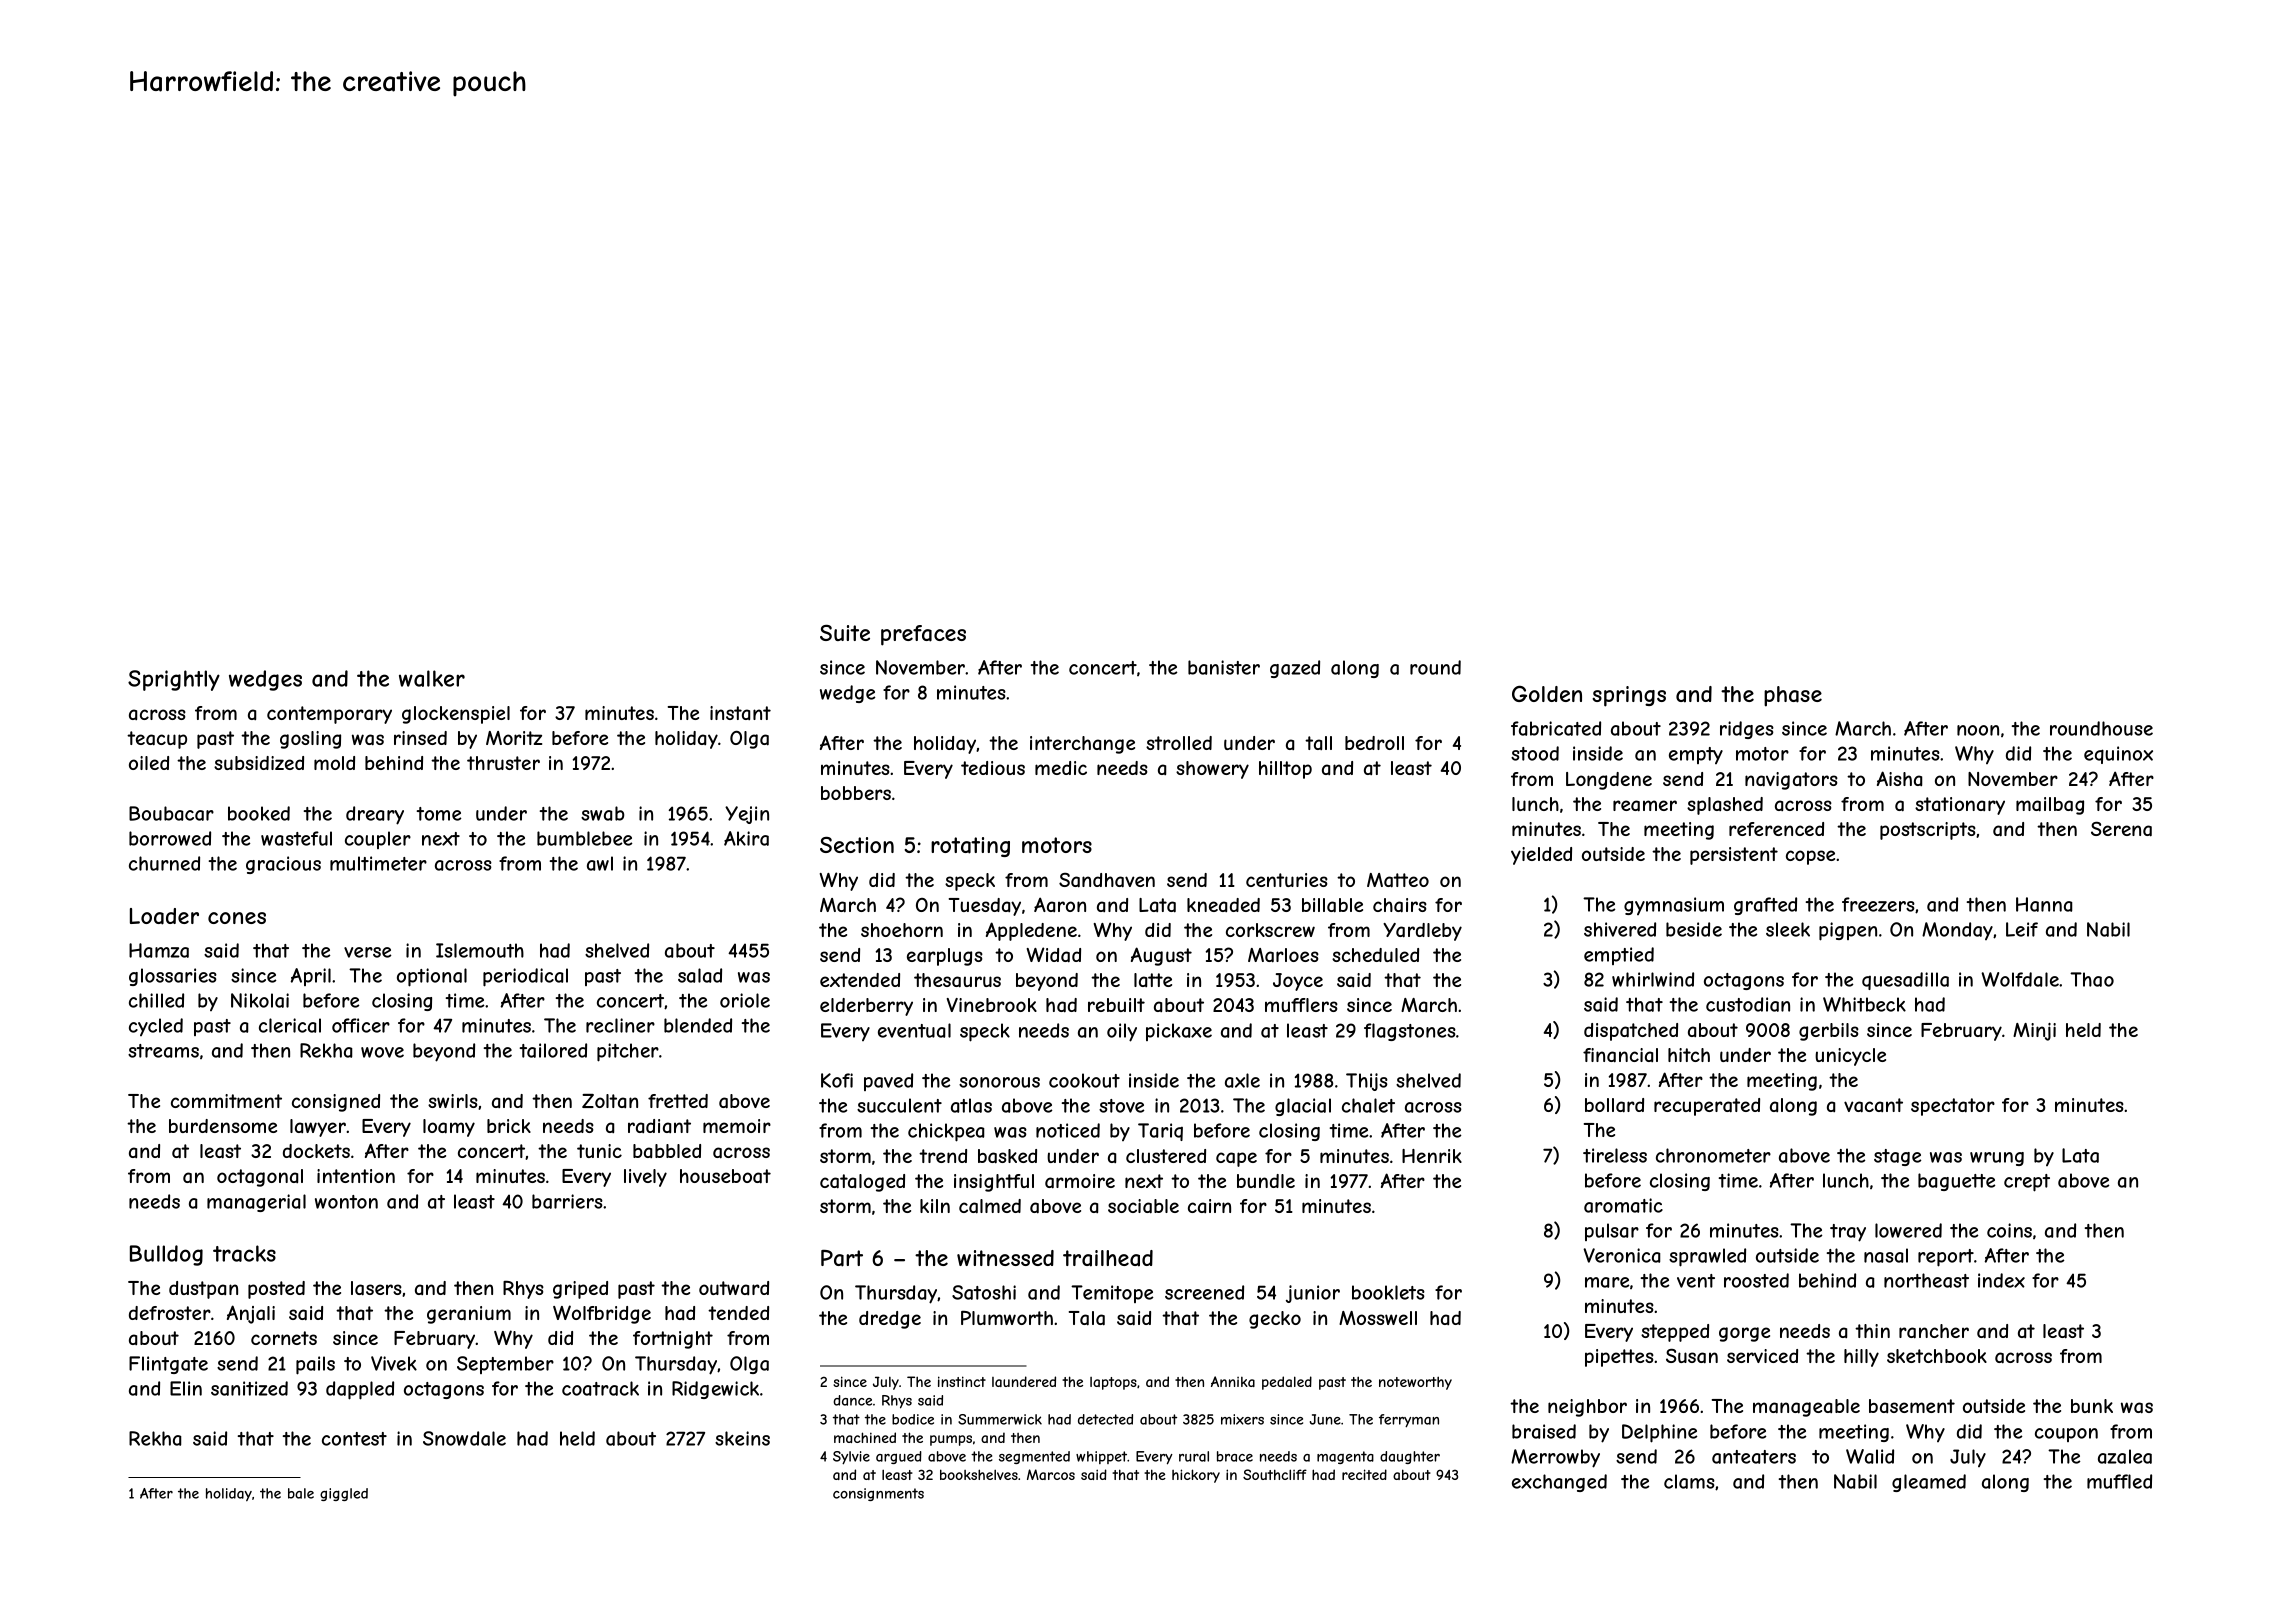 The height and width of the document is (1614, 2282). What do you see at coordinates (2044, 904) in the document?
I see `Hanna` at bounding box center [2044, 904].
